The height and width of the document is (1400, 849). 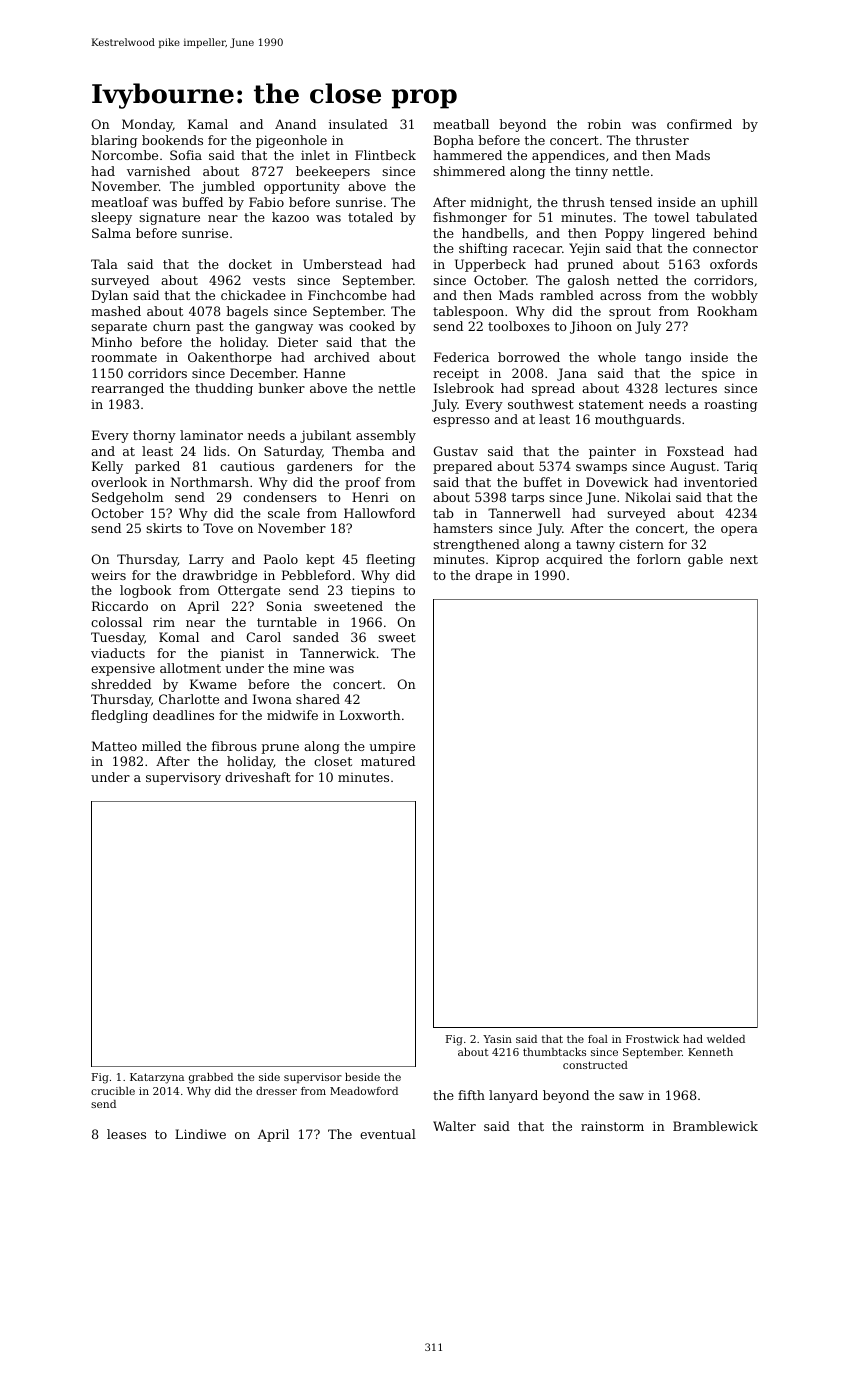 I want to click on insulated, so click(x=358, y=124).
